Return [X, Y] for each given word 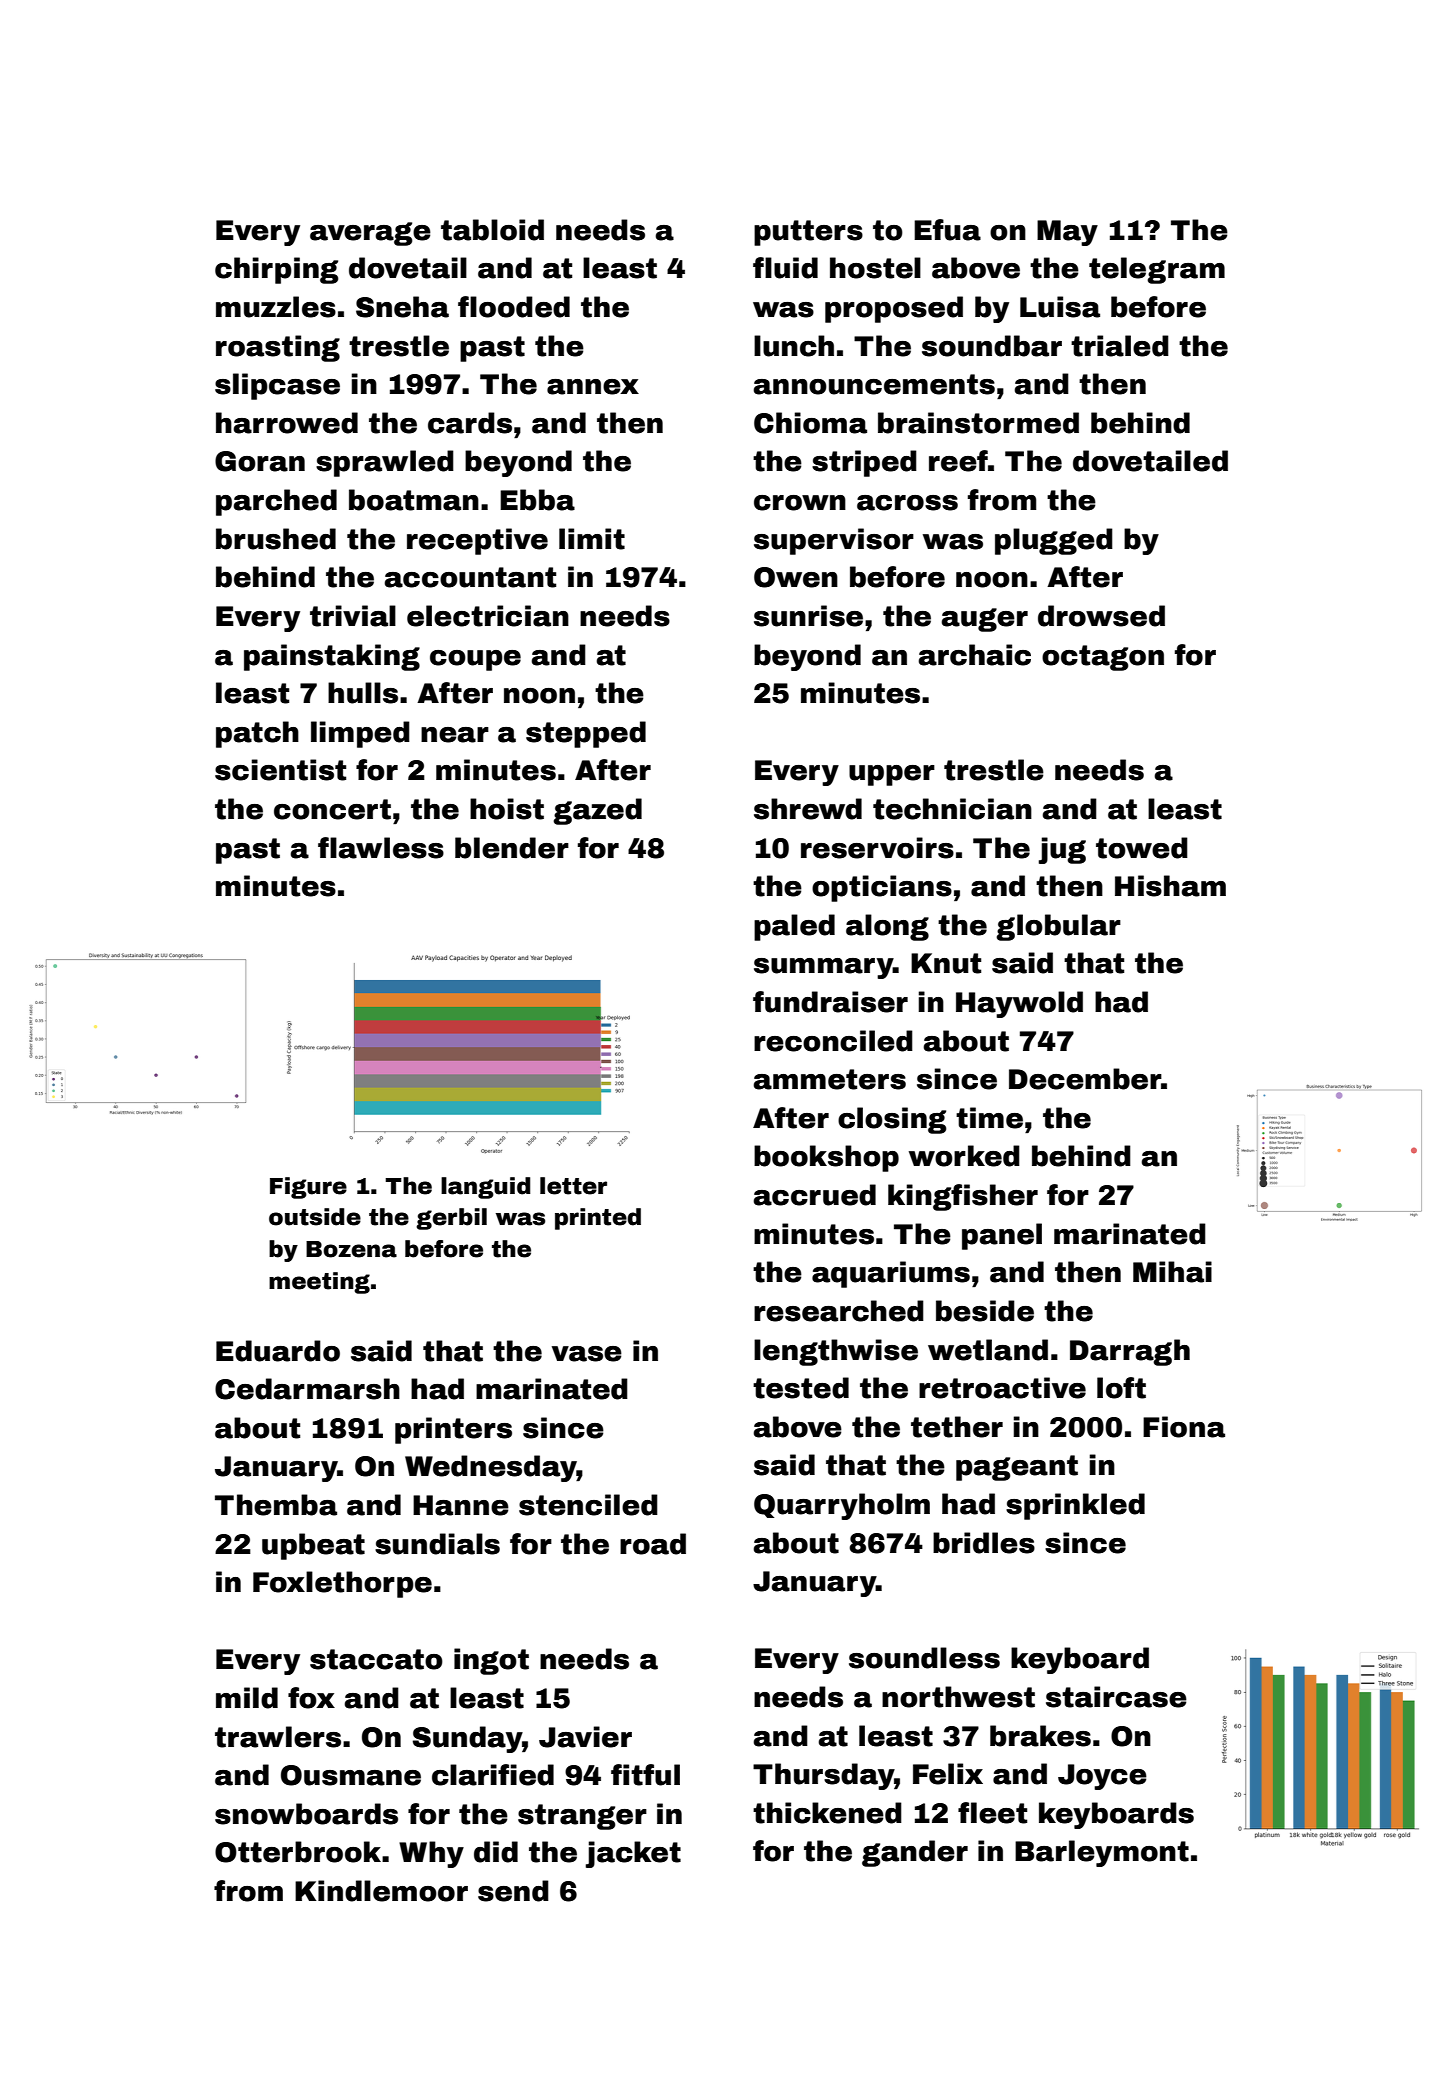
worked [964, 1156]
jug [1062, 850]
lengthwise [836, 1352]
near [455, 735]
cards [470, 423]
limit [592, 539]
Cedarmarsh [307, 1389]
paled [794, 927]
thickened [827, 1813]
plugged [1054, 541]
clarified [493, 1775]
